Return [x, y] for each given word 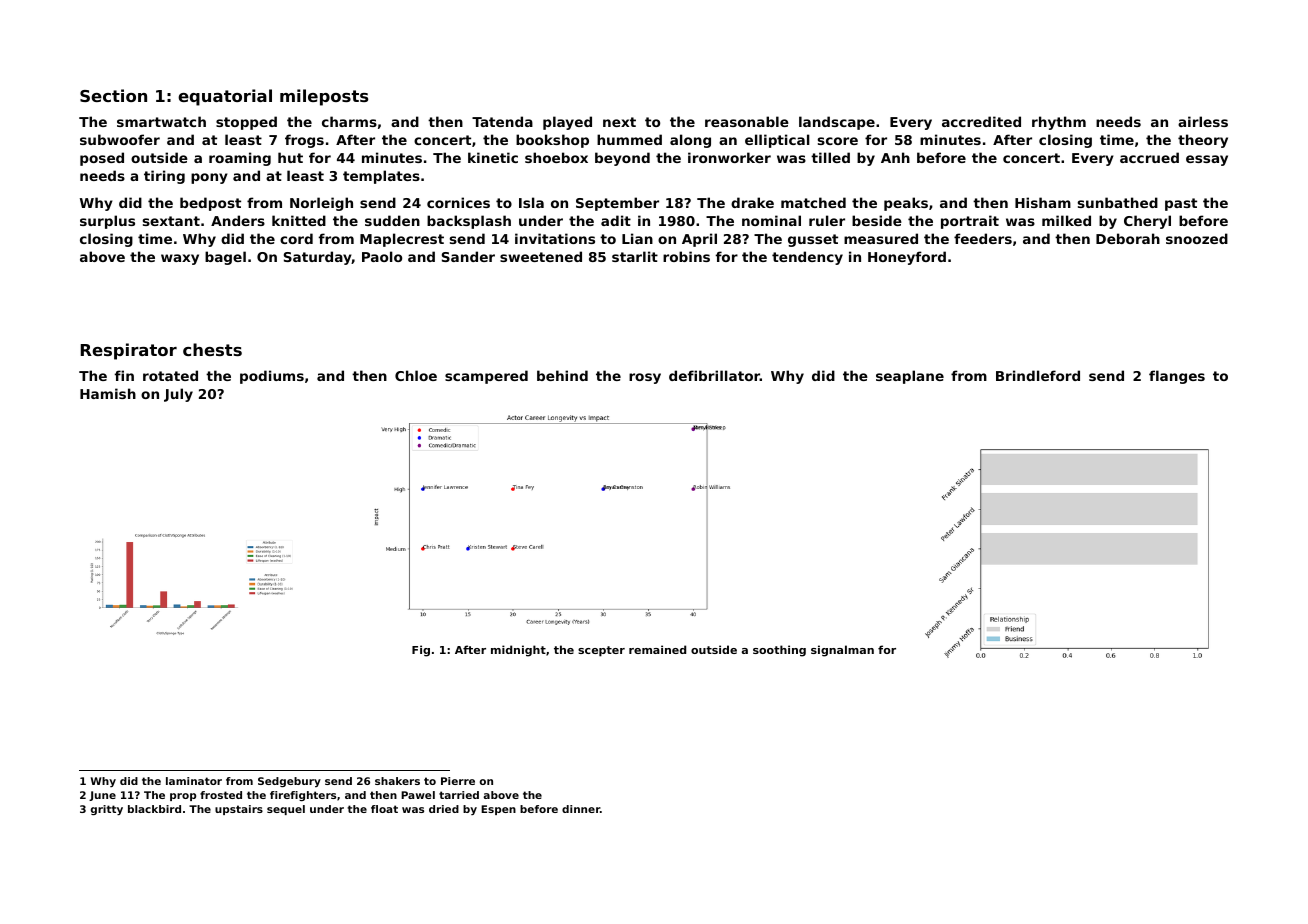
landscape [837, 123]
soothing [779, 651]
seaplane [910, 377]
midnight [518, 651]
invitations [555, 238]
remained [657, 649]
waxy [180, 259]
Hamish [108, 393]
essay [1207, 160]
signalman [842, 651]
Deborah [1128, 238]
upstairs [239, 810]
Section [113, 95]
